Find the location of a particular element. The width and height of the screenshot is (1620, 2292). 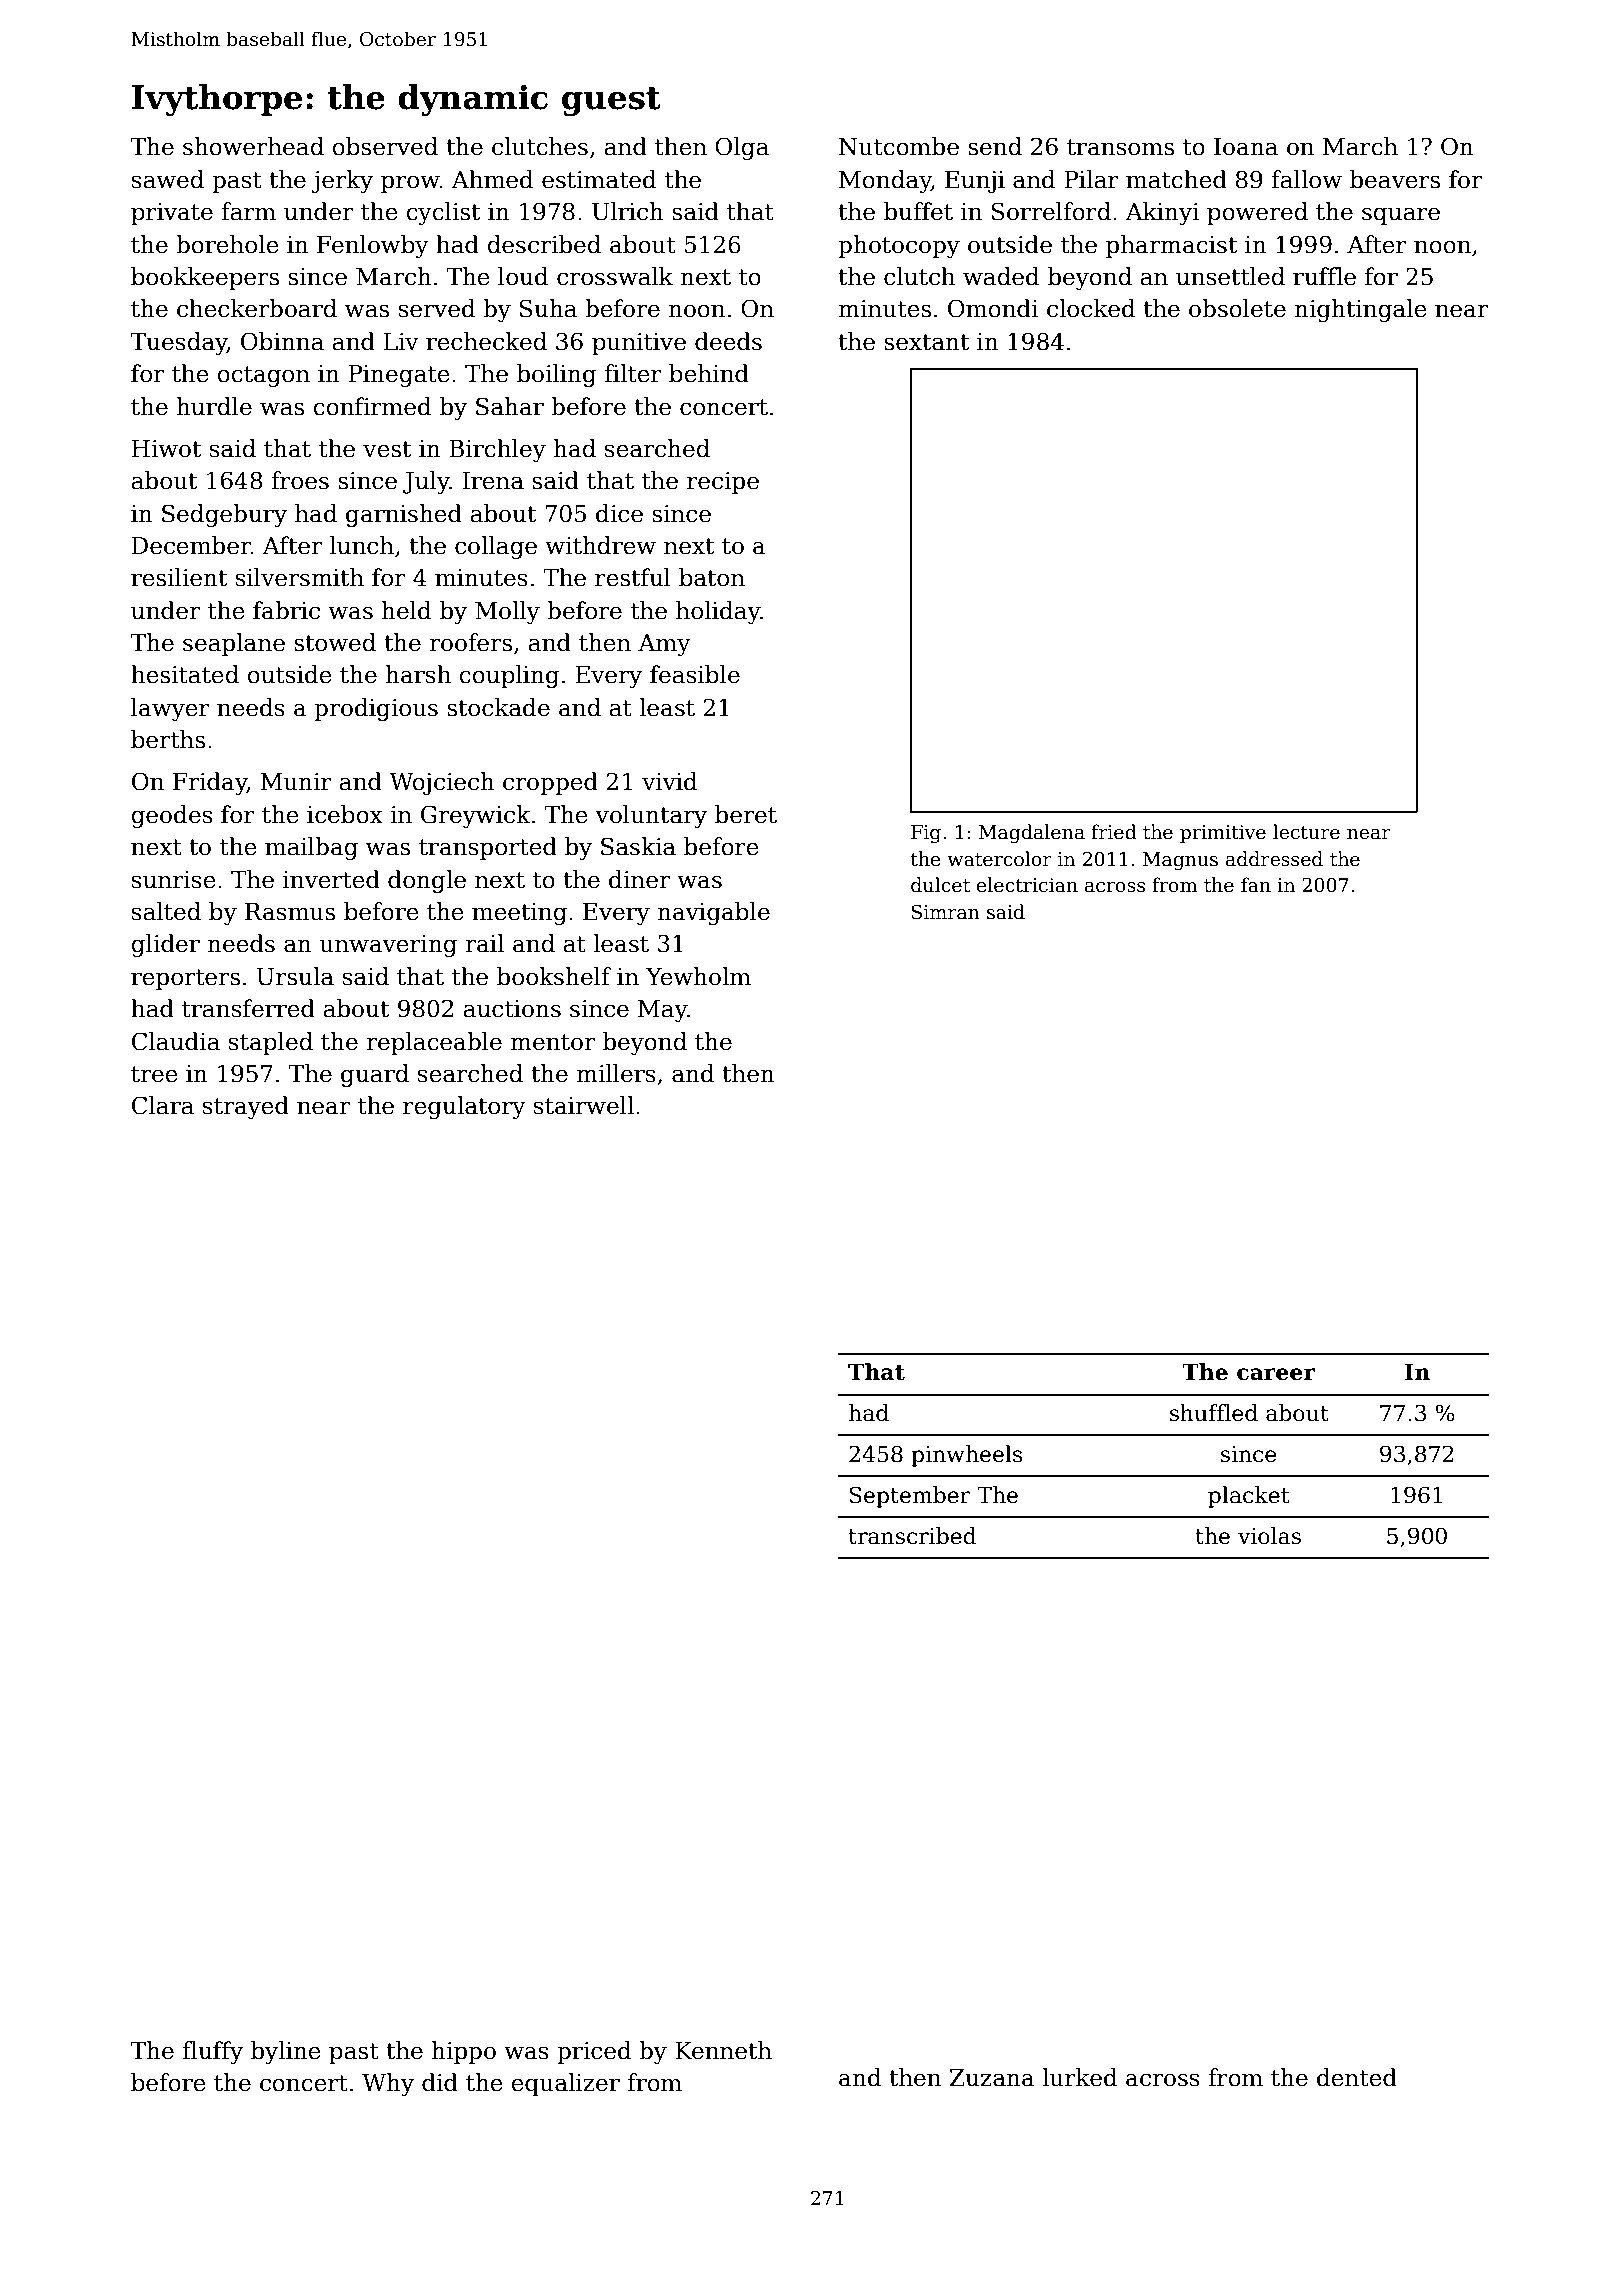

sunrise is located at coordinates (174, 880).
